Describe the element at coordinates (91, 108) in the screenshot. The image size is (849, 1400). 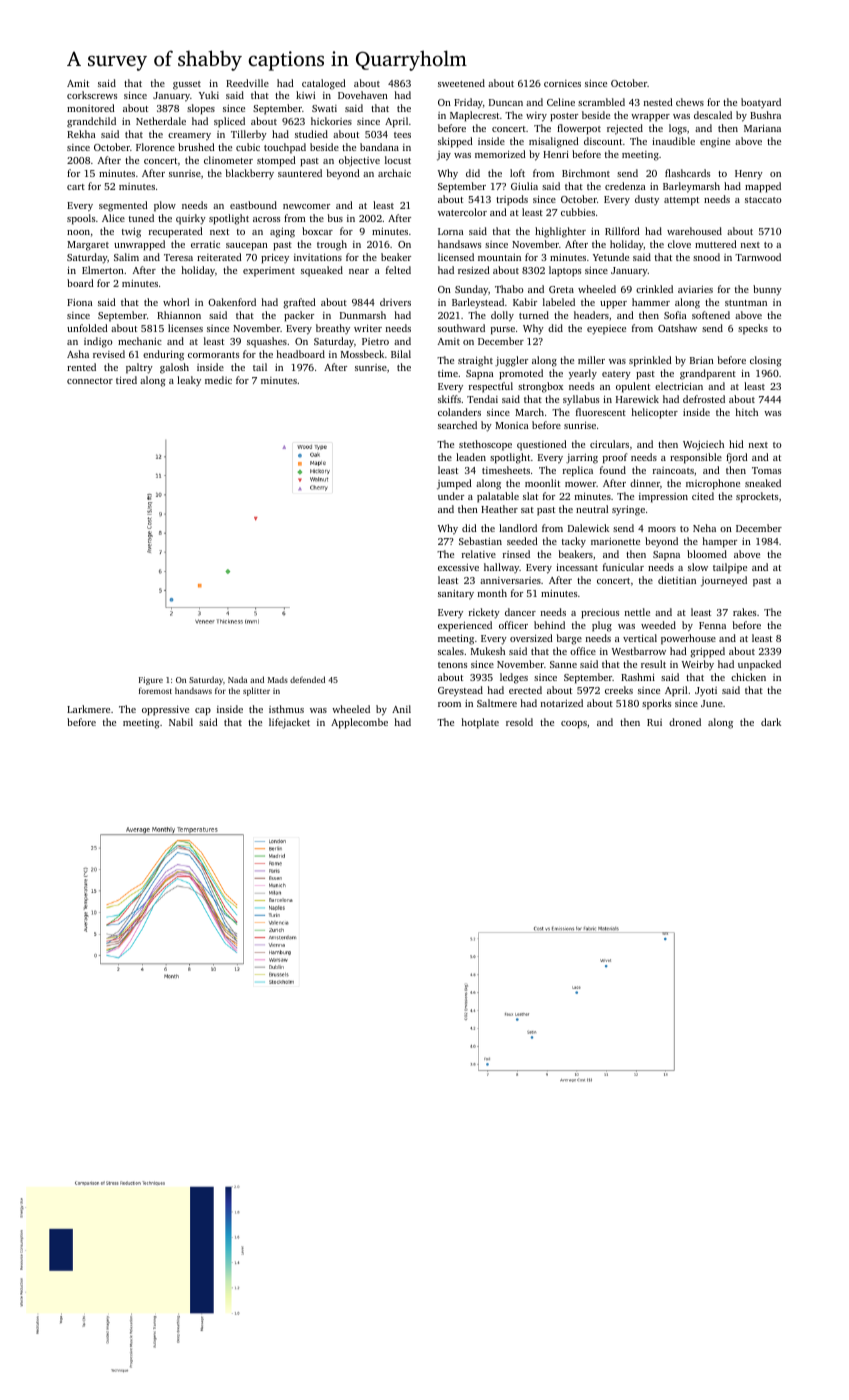
I see `monitored` at that location.
